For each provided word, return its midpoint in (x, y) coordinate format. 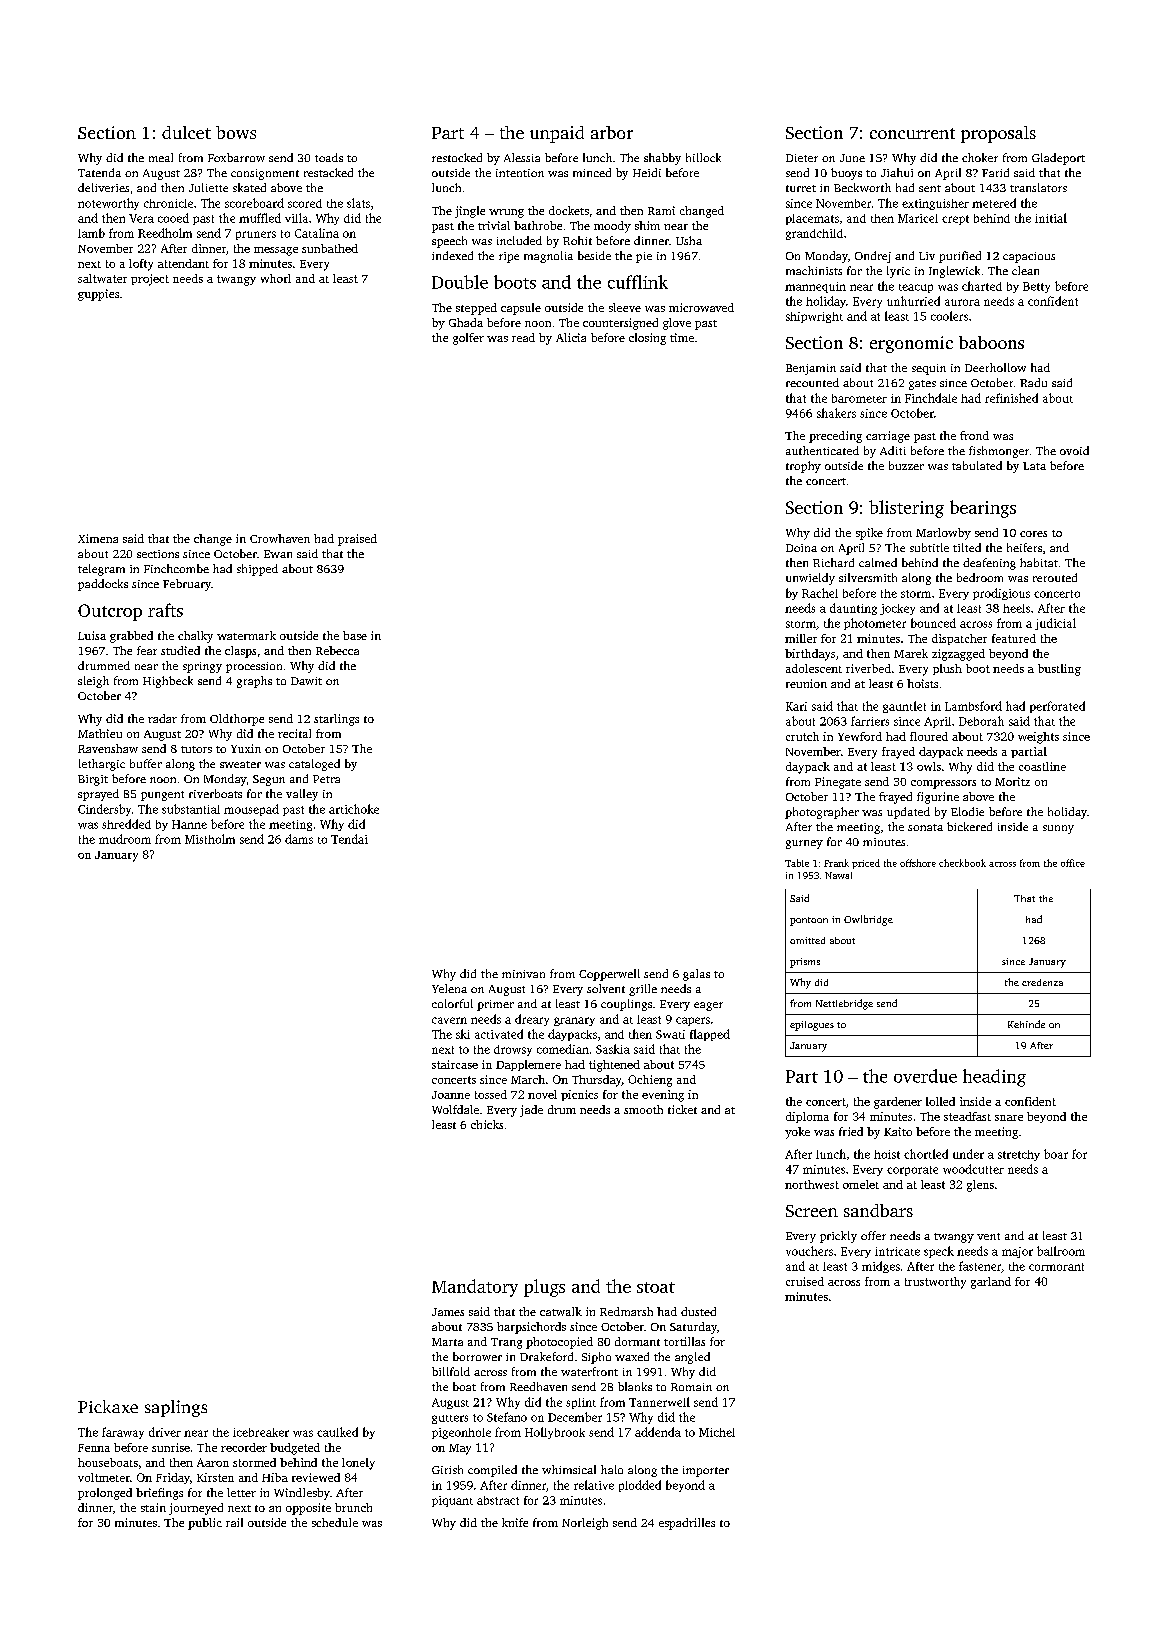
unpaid (557, 134)
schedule (335, 1522)
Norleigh (585, 1524)
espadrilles (687, 1524)
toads (329, 157)
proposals (998, 134)
